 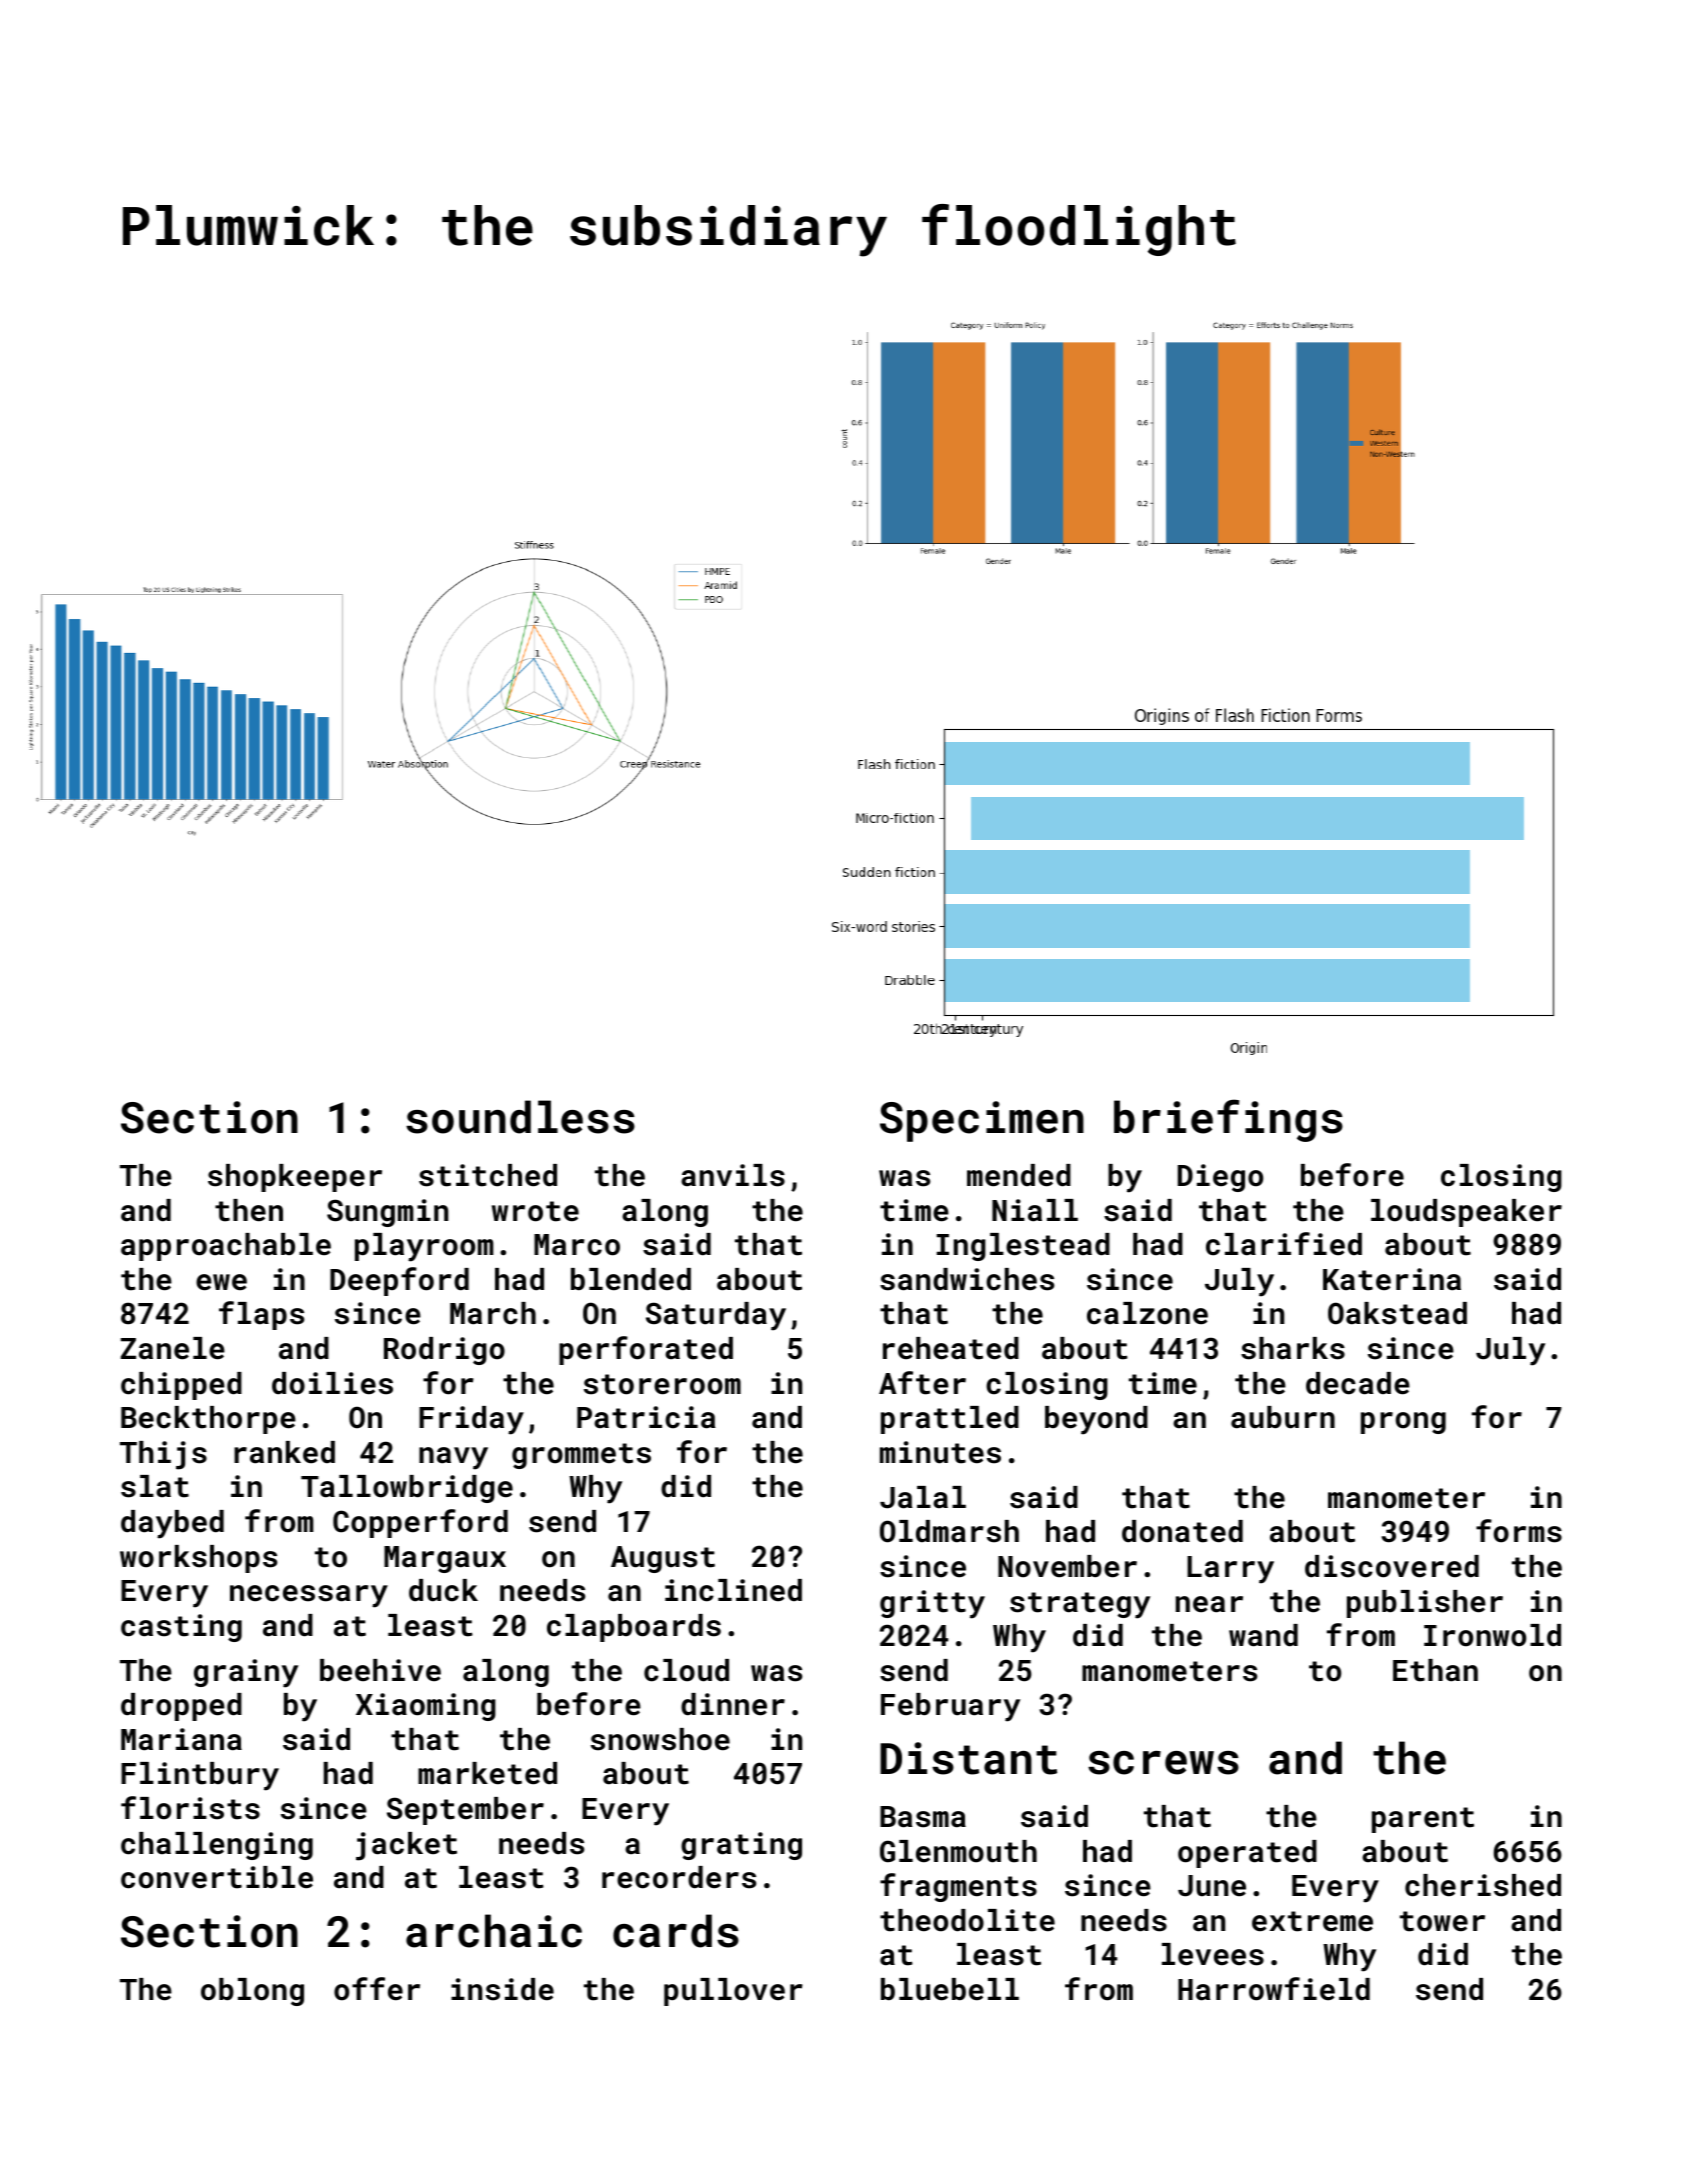 What do you see at coordinates (1263, 1635) in the screenshot?
I see `wand` at bounding box center [1263, 1635].
